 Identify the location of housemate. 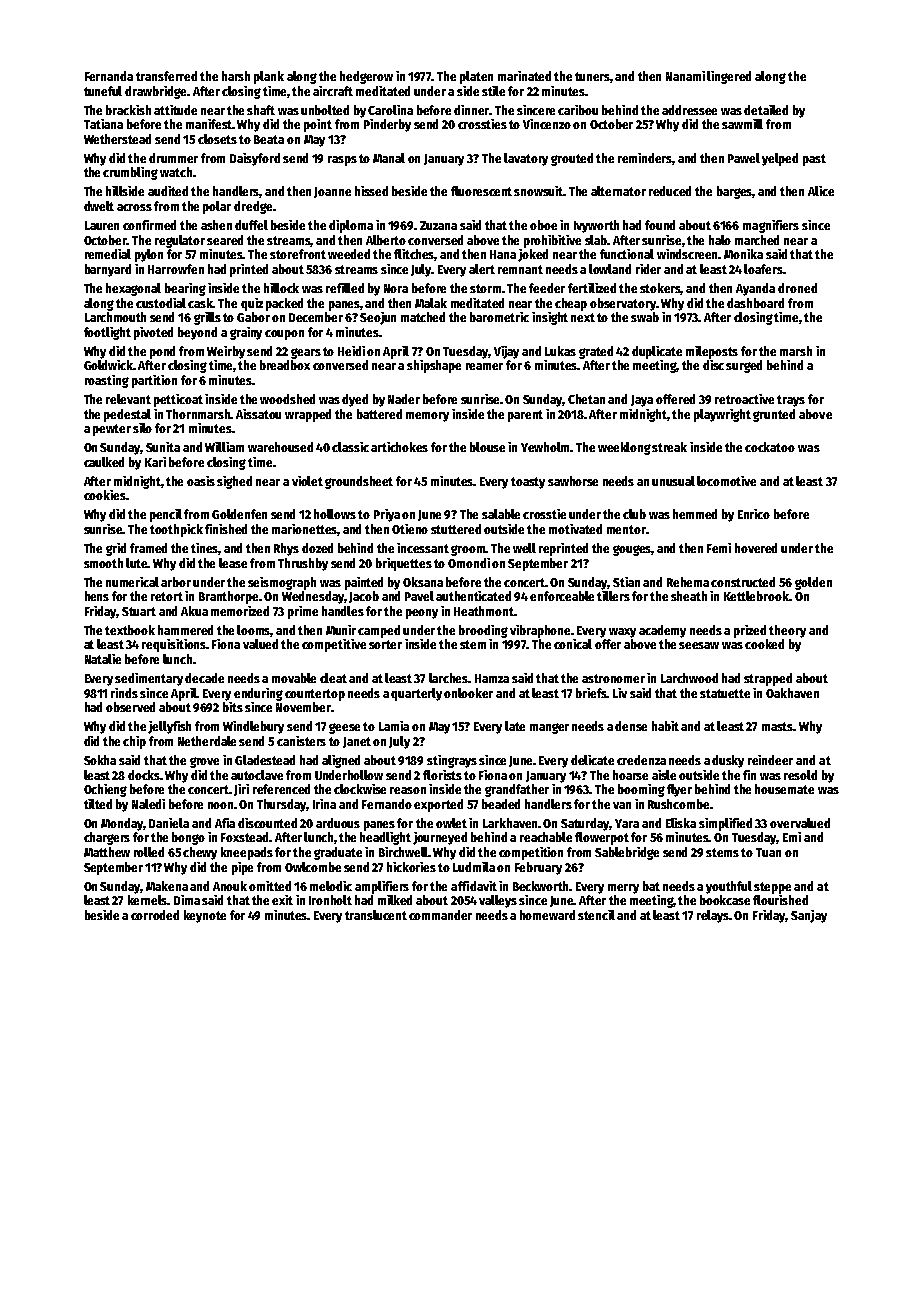
(784, 789).
